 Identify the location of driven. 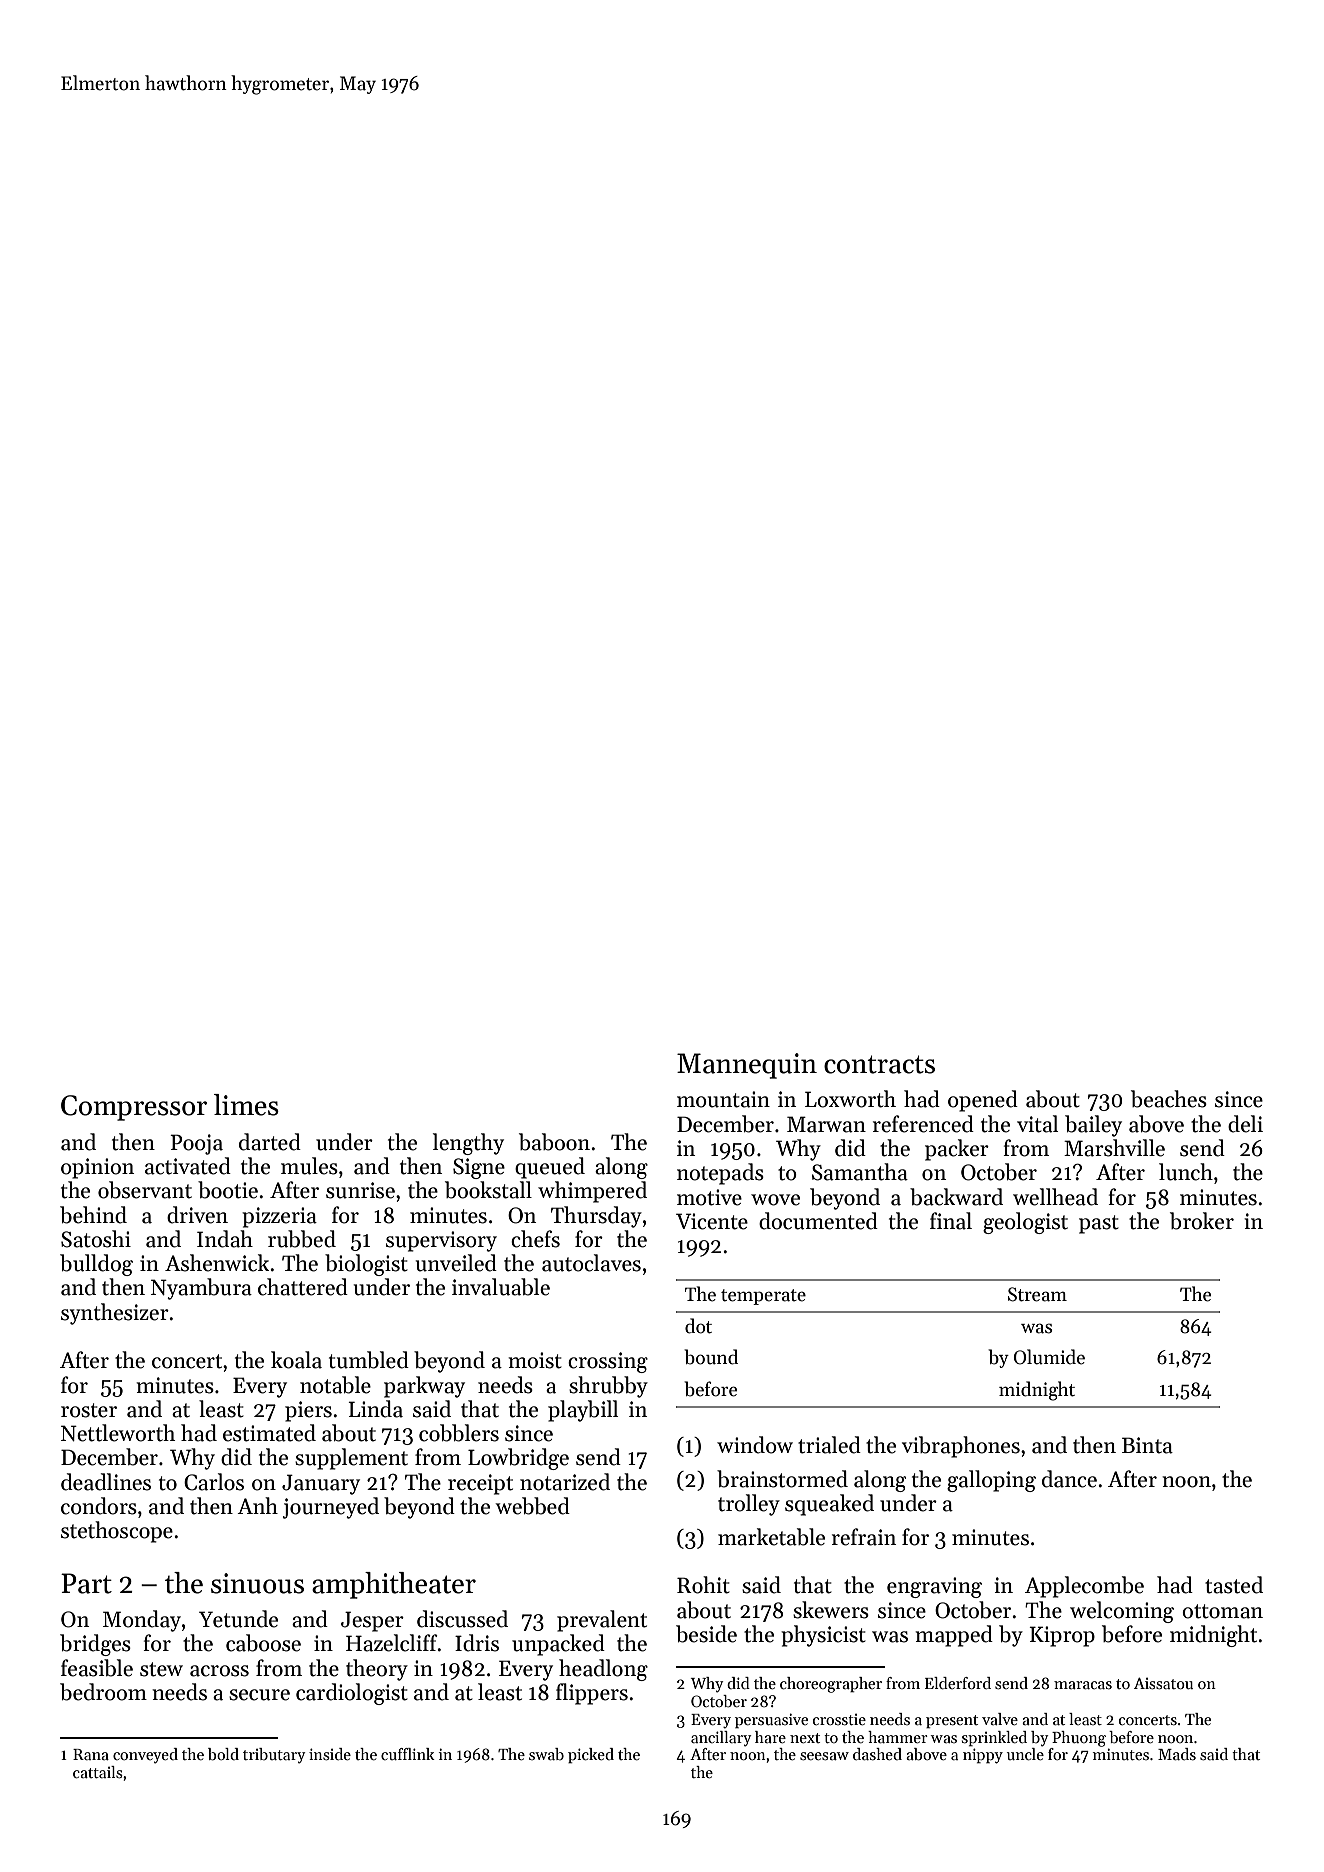
(197, 1215).
